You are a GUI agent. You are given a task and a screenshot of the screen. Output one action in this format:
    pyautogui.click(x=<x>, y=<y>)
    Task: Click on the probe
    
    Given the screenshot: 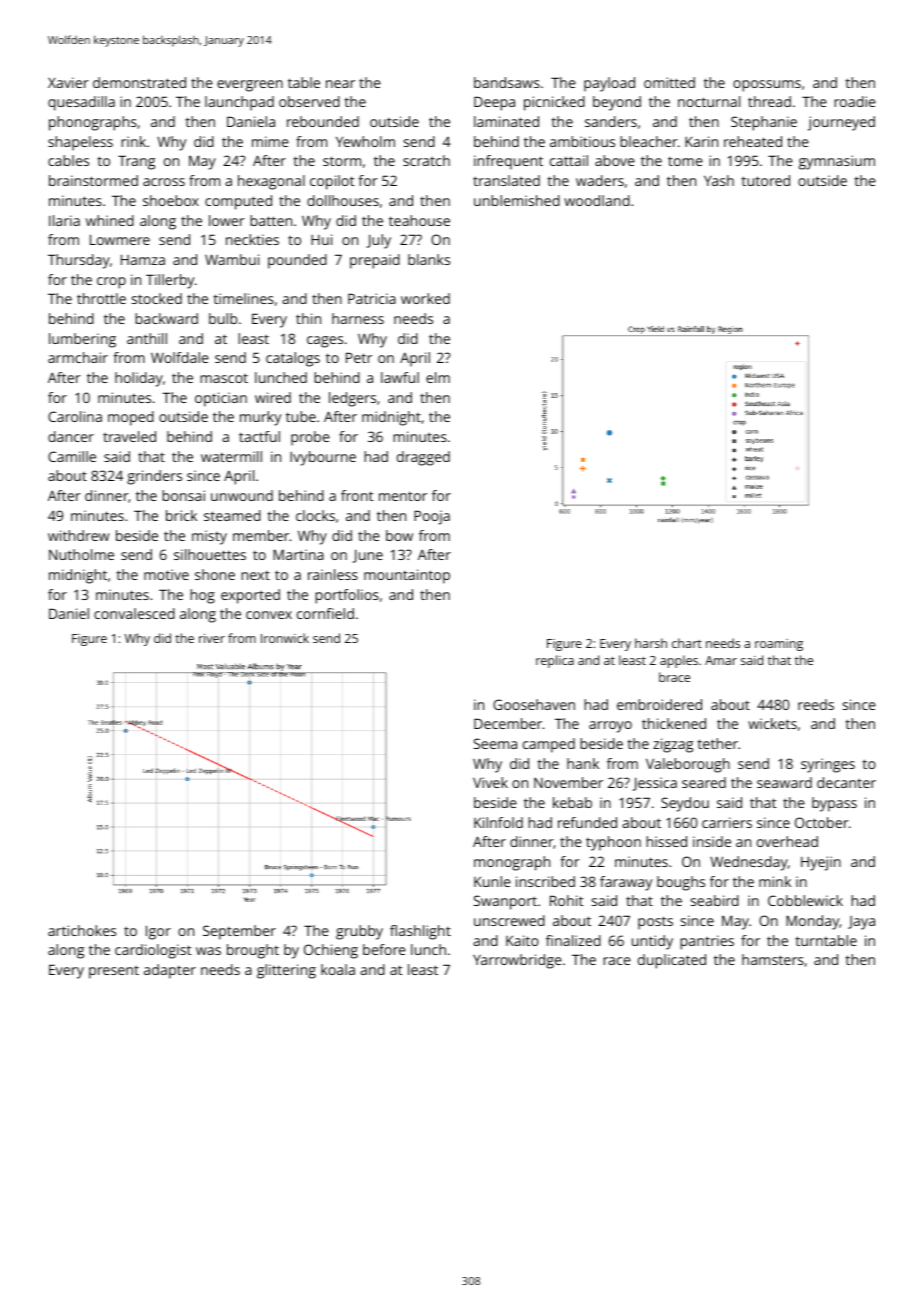 What is the action you would take?
    pyautogui.click(x=310, y=438)
